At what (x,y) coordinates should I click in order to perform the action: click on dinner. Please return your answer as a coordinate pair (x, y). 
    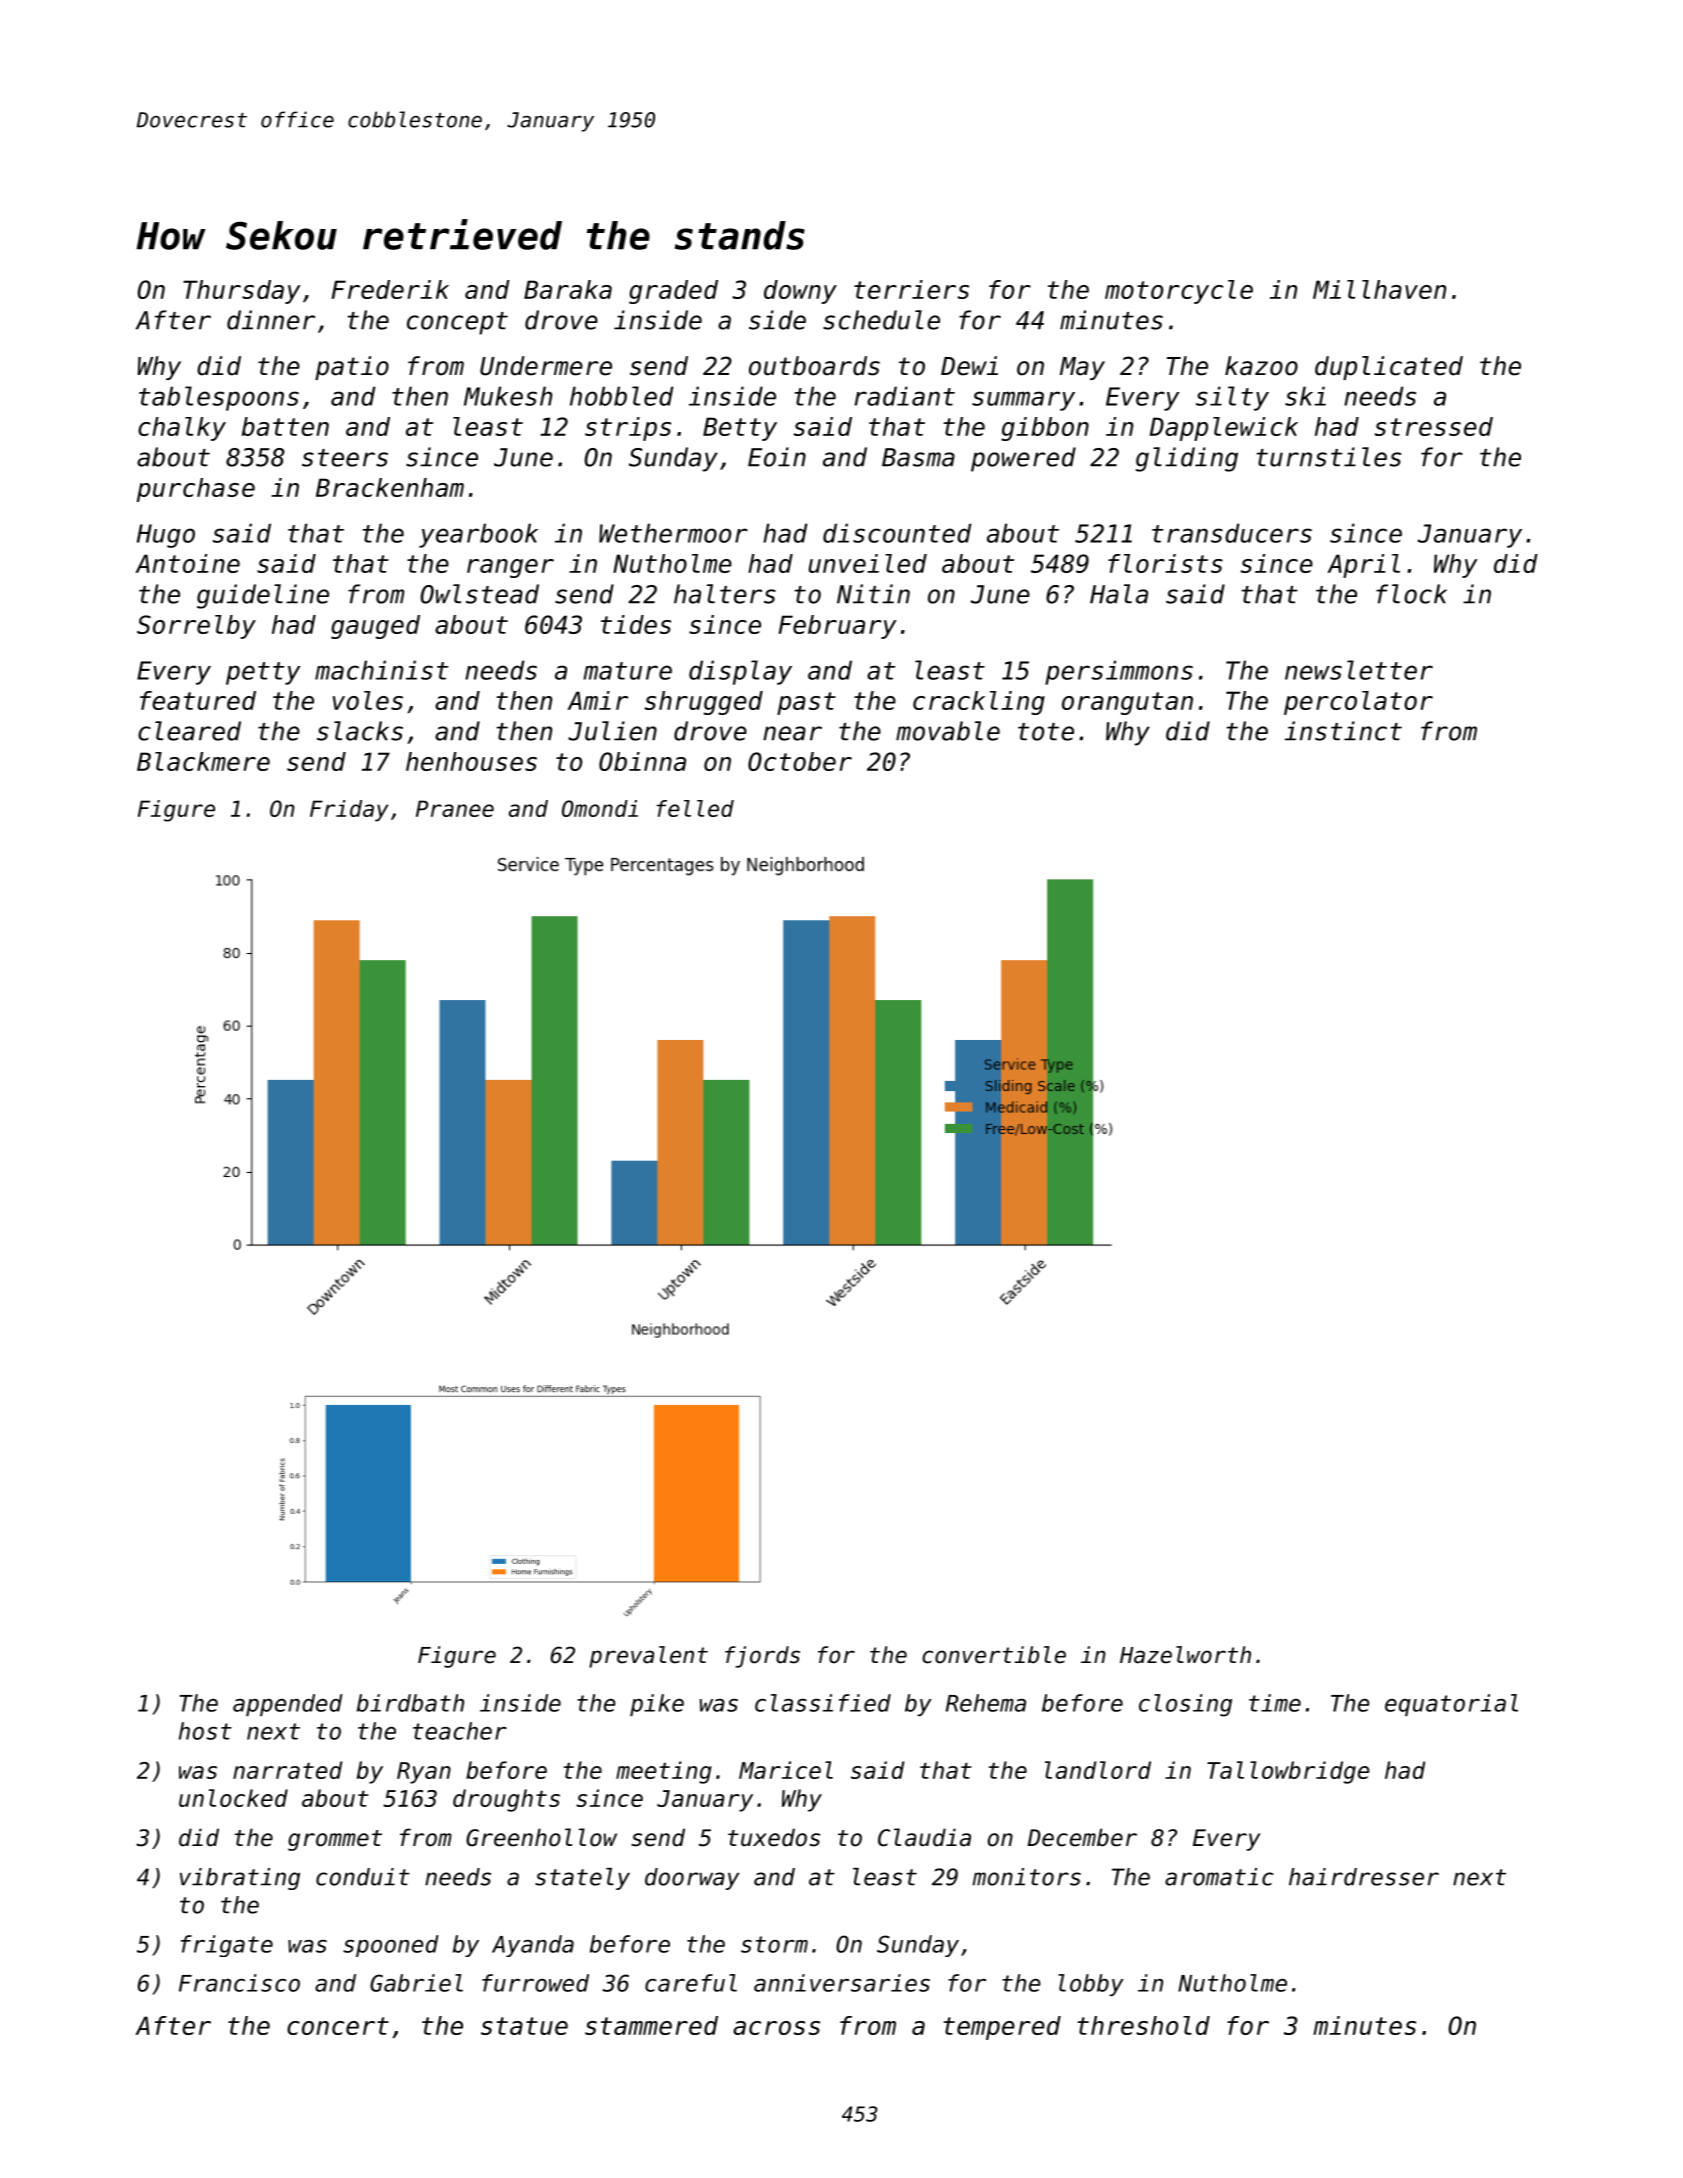
    Looking at the image, I should click on (271, 320).
